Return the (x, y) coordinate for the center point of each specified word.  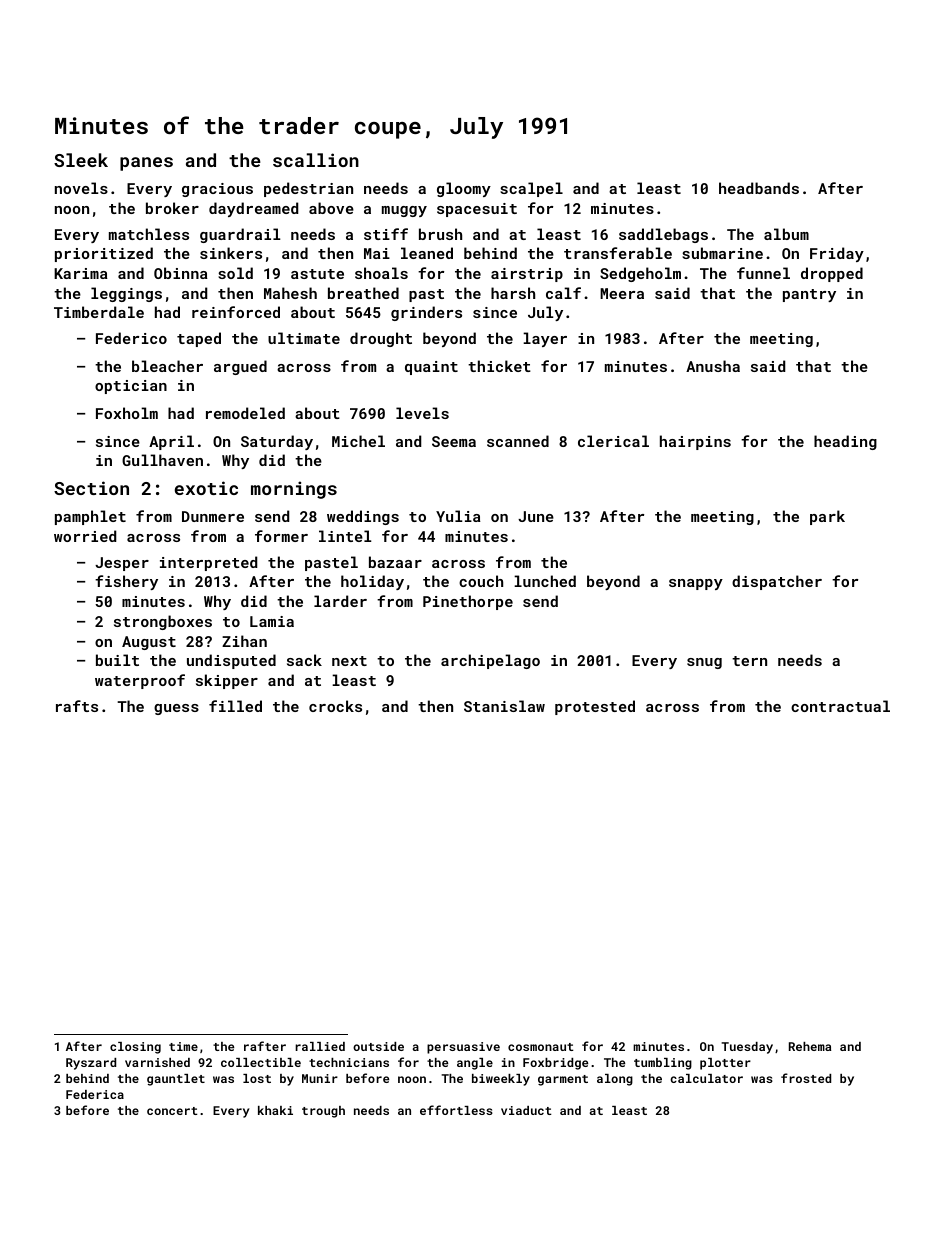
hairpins (695, 442)
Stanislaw (504, 706)
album (786, 234)
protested (595, 707)
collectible (261, 1062)
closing (135, 1048)
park (827, 517)
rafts (77, 706)
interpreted (208, 563)
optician (131, 387)
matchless (149, 234)
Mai (377, 253)
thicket (499, 366)
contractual (840, 706)
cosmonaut (541, 1047)
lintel (345, 536)
